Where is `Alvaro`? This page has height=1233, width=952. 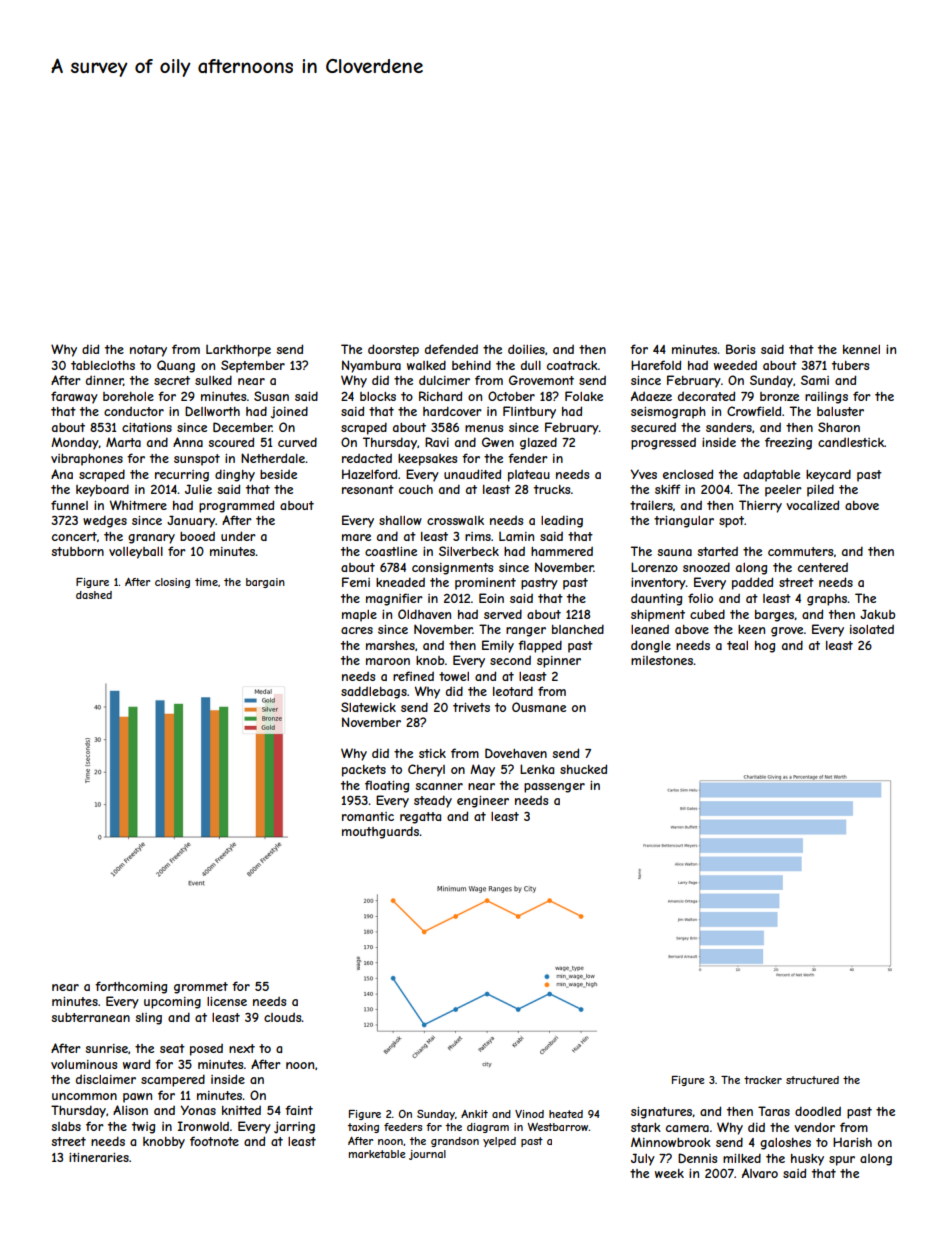
Alvaro is located at coordinates (760, 1173).
